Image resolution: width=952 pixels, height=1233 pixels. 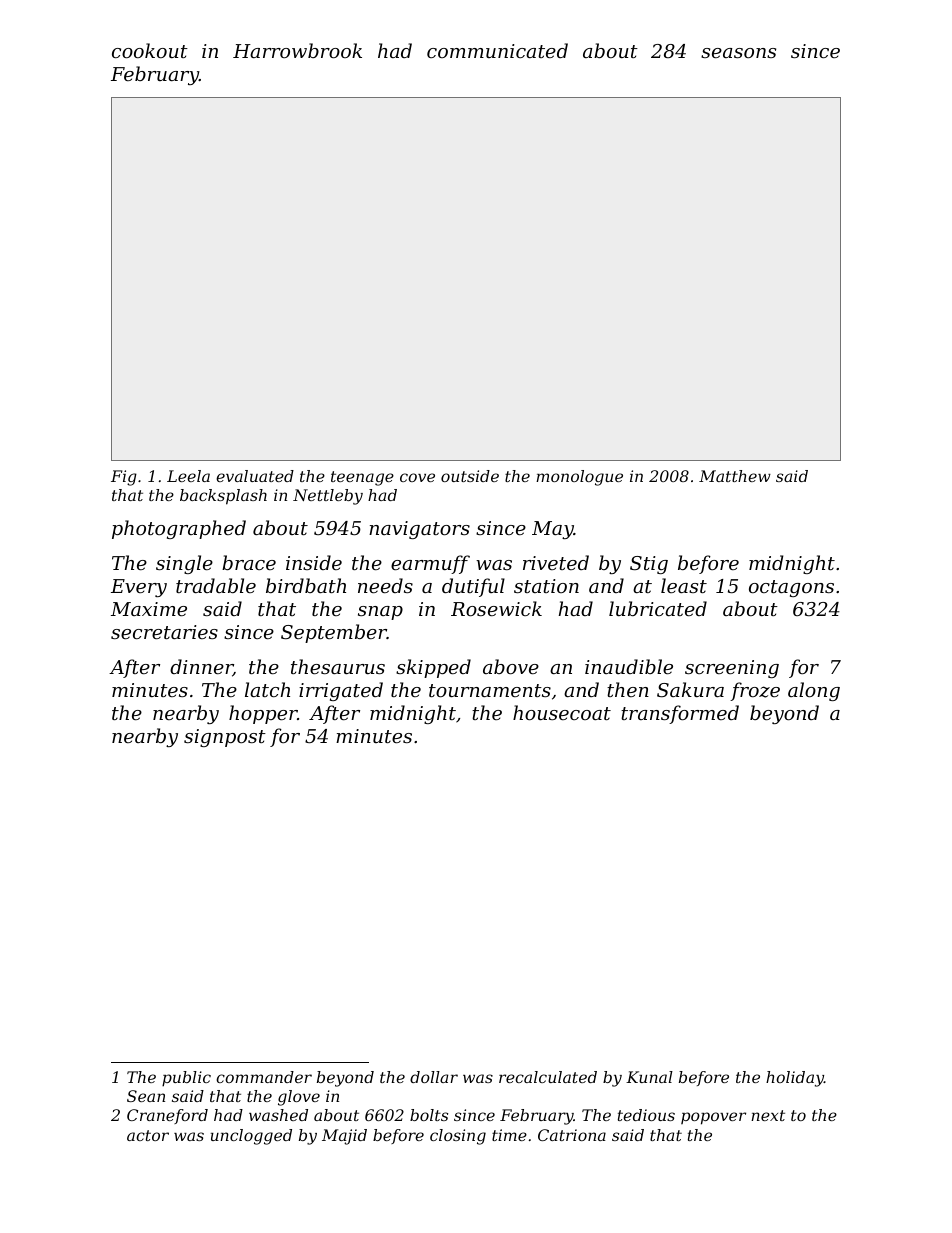 What do you see at coordinates (149, 609) in the screenshot?
I see `Maxime` at bounding box center [149, 609].
